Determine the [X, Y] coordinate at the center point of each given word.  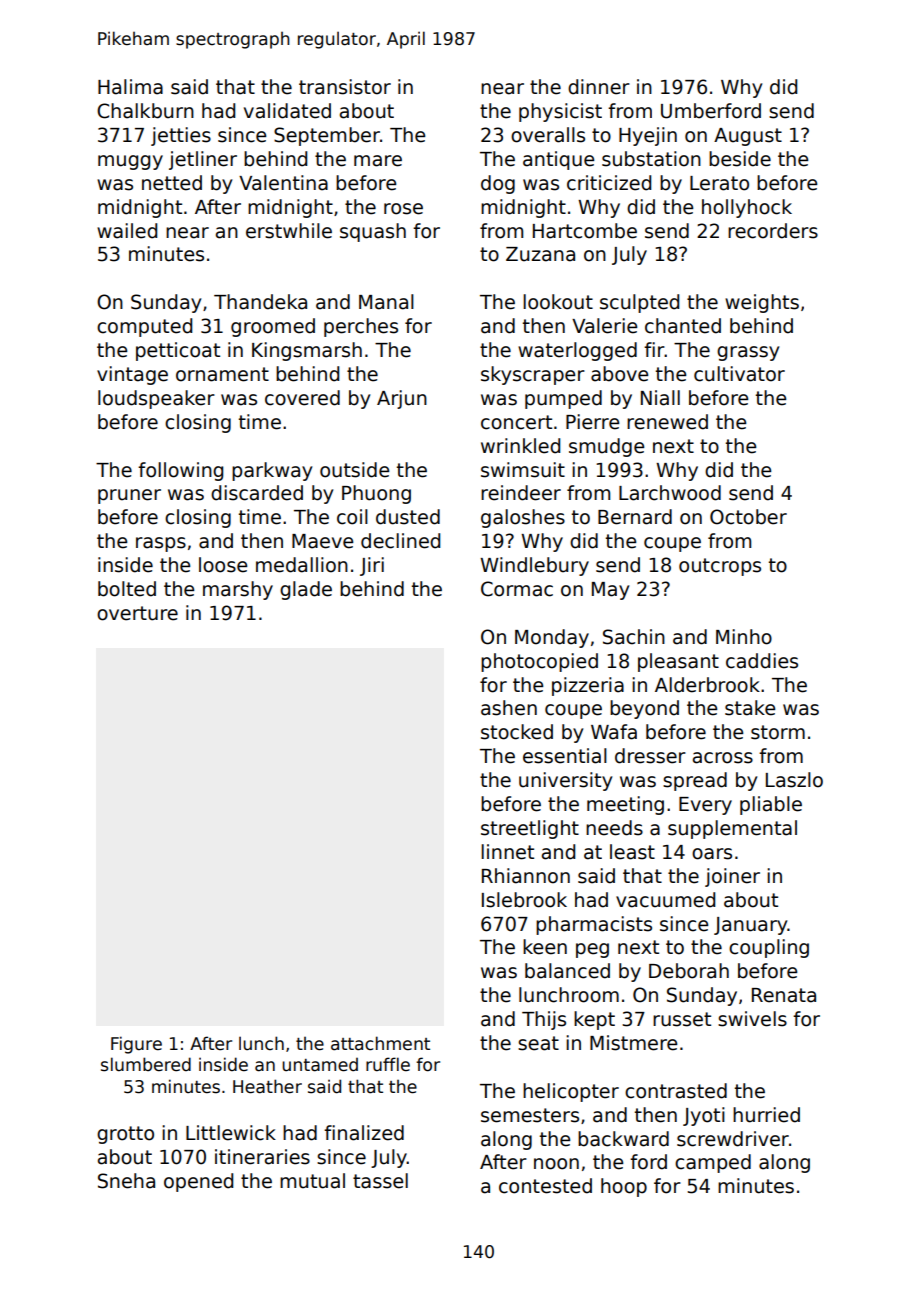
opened [198, 1182]
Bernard [635, 517]
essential [565, 756]
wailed [127, 231]
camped [713, 1163]
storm [778, 732]
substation [651, 159]
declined [400, 541]
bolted [127, 589]
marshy [238, 590]
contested [545, 1186]
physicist [560, 112]
